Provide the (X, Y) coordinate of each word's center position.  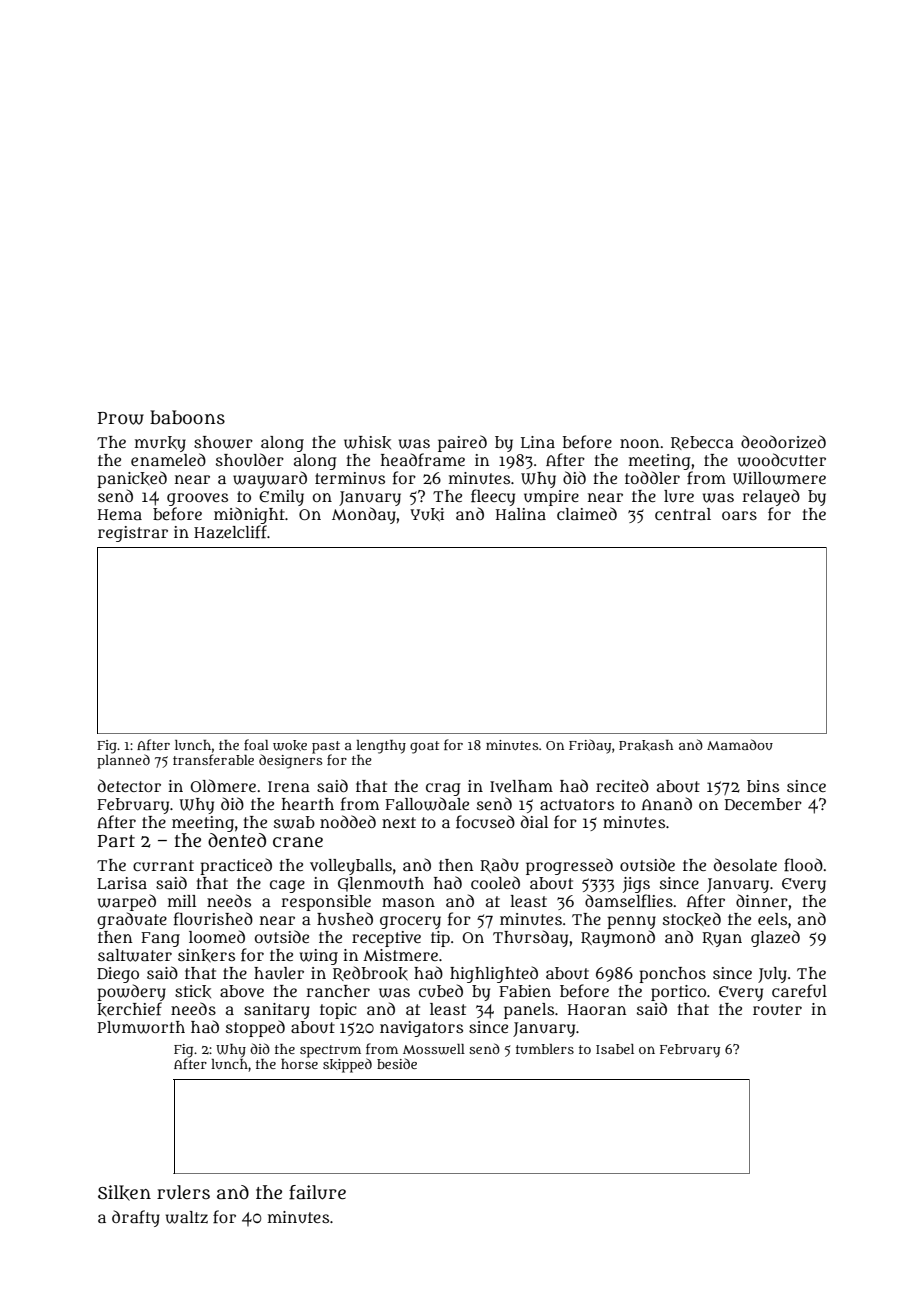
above (242, 991)
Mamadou (740, 744)
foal (256, 744)
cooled (495, 882)
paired (462, 443)
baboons (187, 417)
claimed (587, 513)
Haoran (597, 1009)
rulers (183, 1192)
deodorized (783, 442)
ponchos (672, 975)
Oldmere (223, 785)
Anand (667, 803)
